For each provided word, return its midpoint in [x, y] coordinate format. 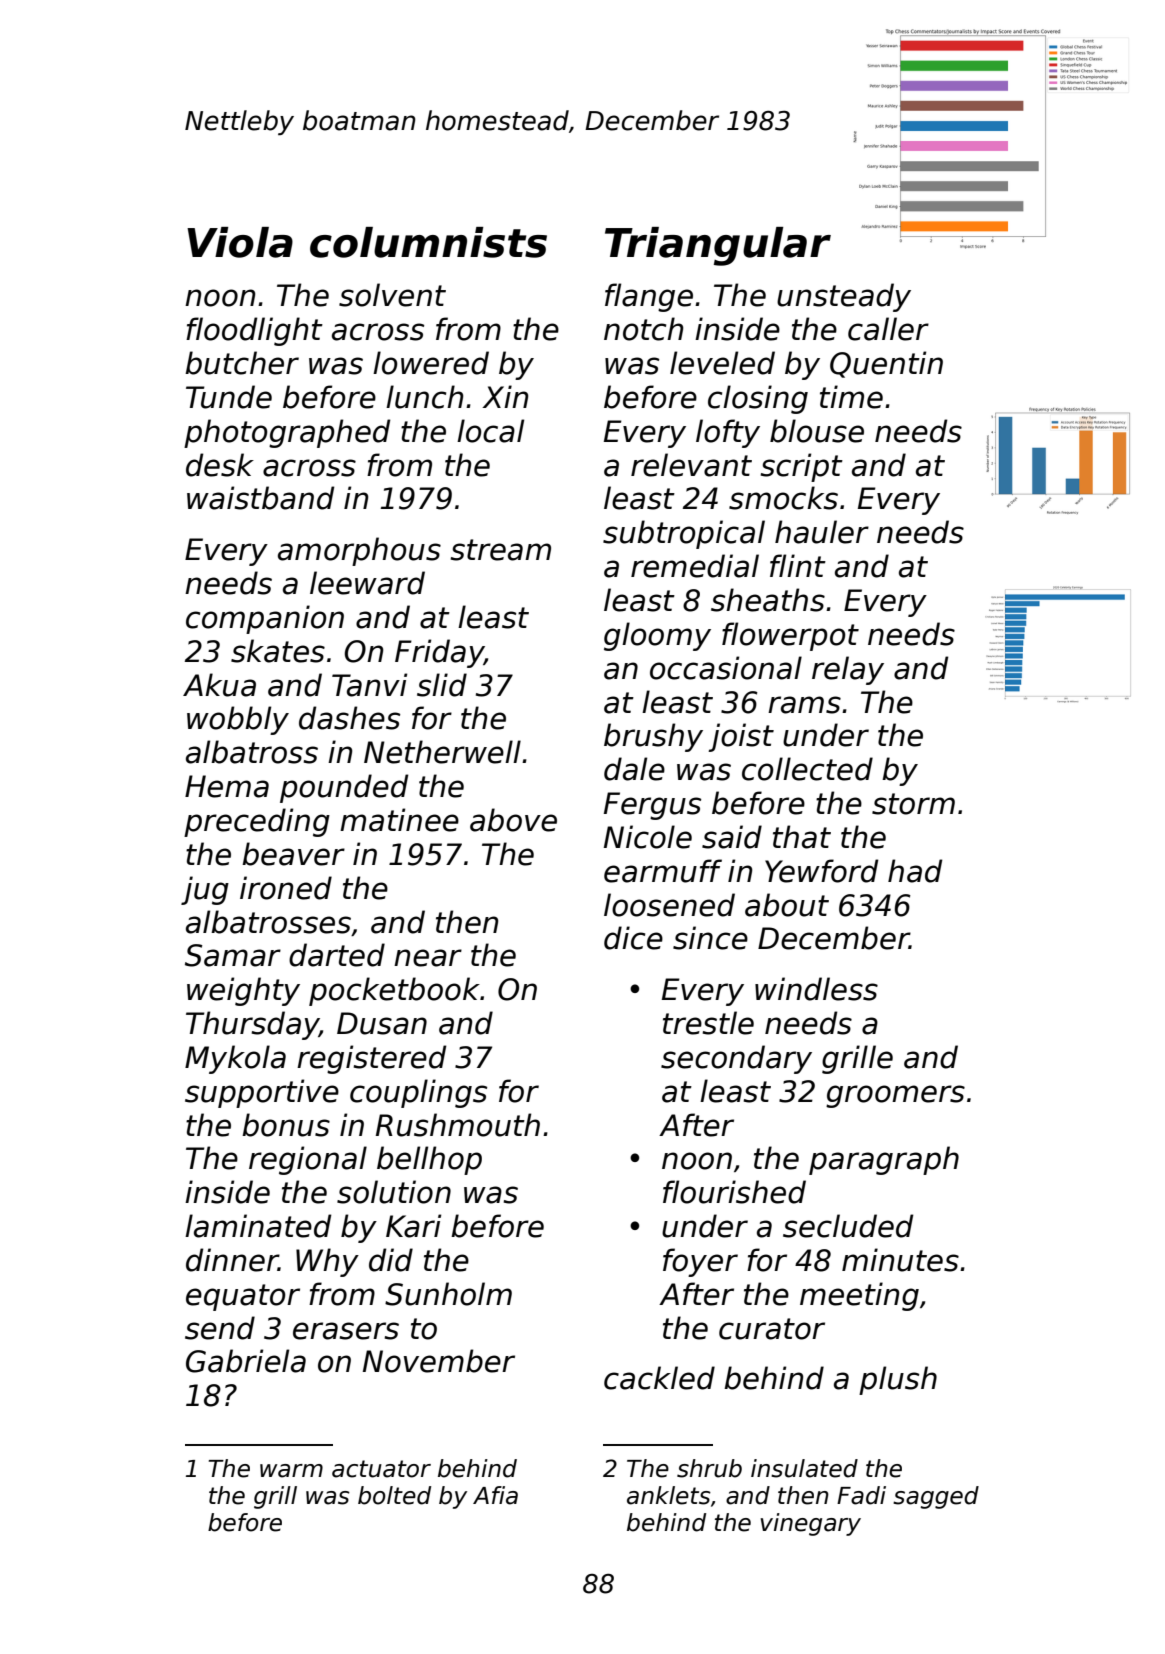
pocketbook [394, 991]
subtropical [684, 534]
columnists [428, 242]
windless [816, 989]
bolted [394, 1495]
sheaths [768, 600]
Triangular [718, 246]
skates [278, 651]
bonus [286, 1125]
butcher [242, 363]
